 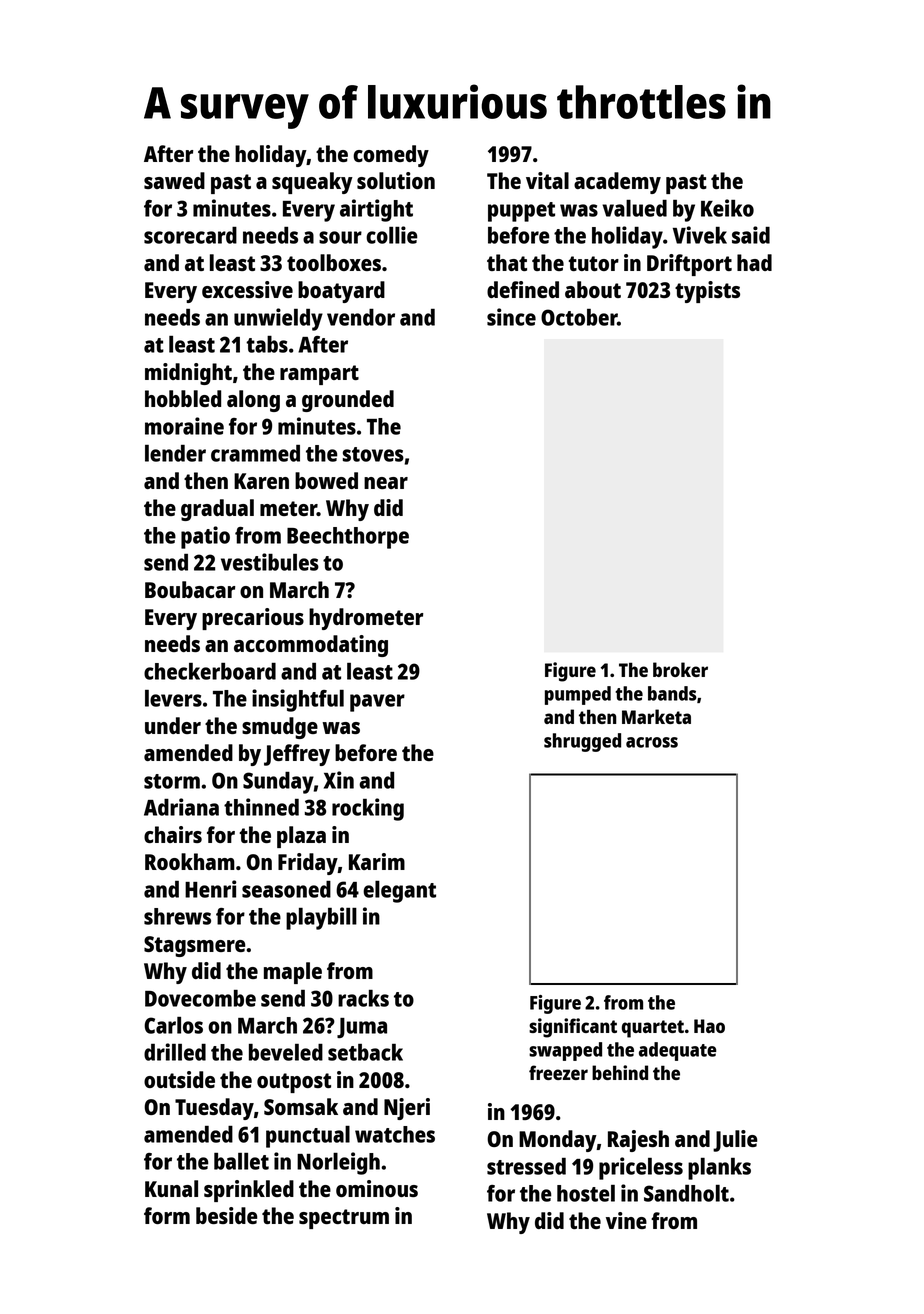 What do you see at coordinates (368, 809) in the screenshot?
I see `rocking` at bounding box center [368, 809].
